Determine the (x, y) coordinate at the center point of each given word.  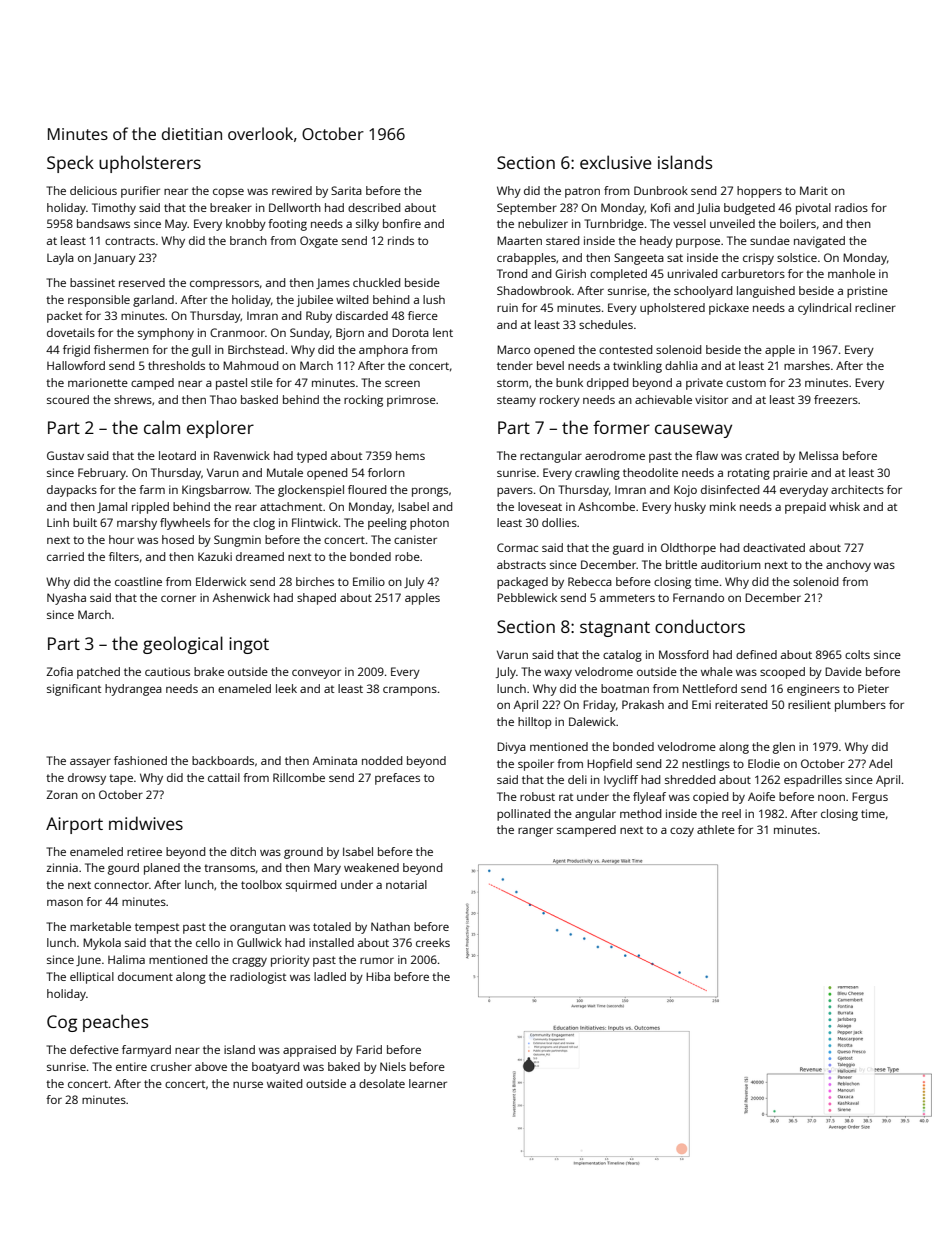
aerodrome (615, 455)
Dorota (410, 332)
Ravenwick (242, 455)
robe (407, 556)
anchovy (848, 566)
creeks (433, 942)
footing (287, 225)
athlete (716, 829)
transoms (229, 868)
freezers (836, 399)
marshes (807, 365)
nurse (248, 1084)
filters (124, 556)
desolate (382, 1083)
